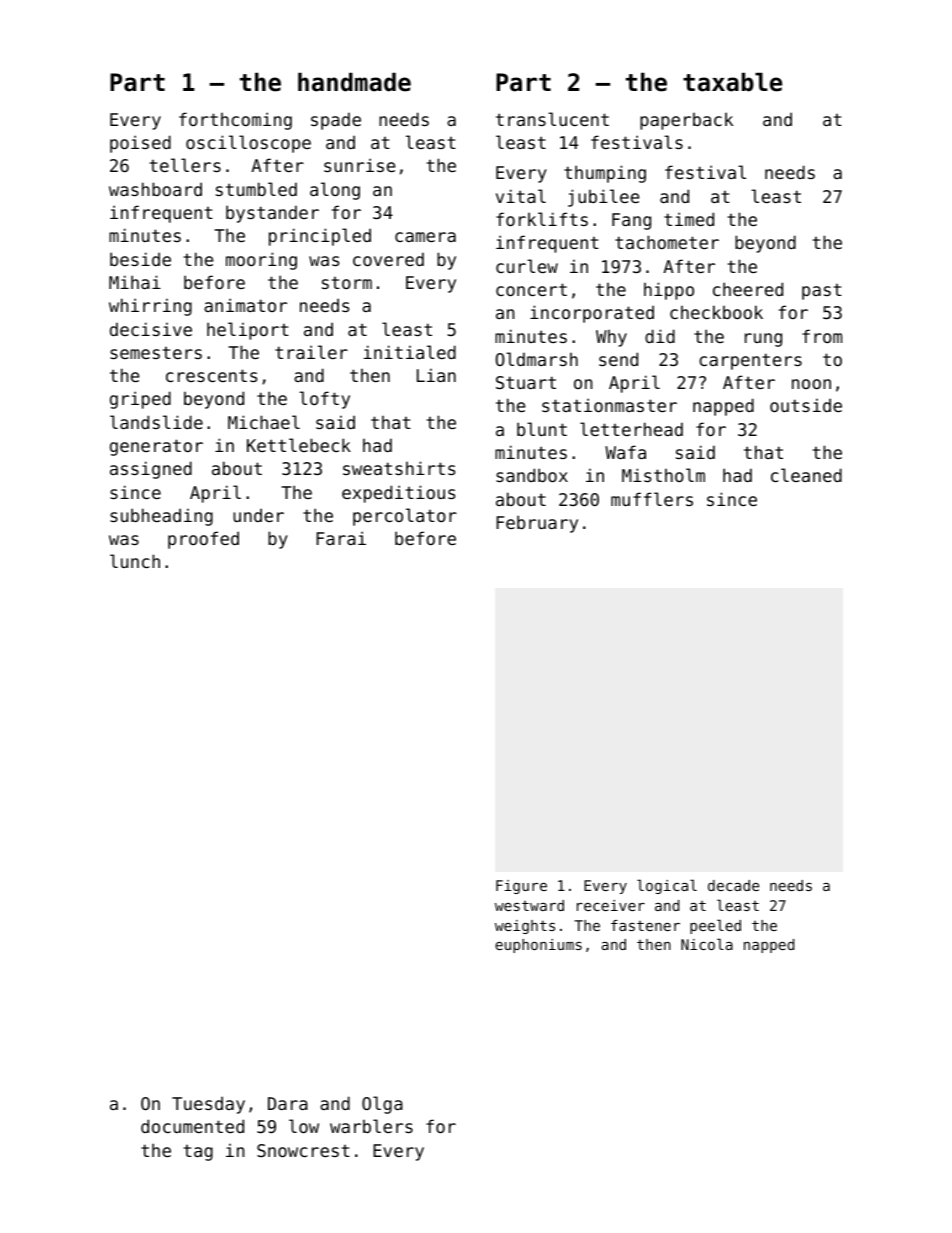  I want to click on noon, so click(811, 384).
